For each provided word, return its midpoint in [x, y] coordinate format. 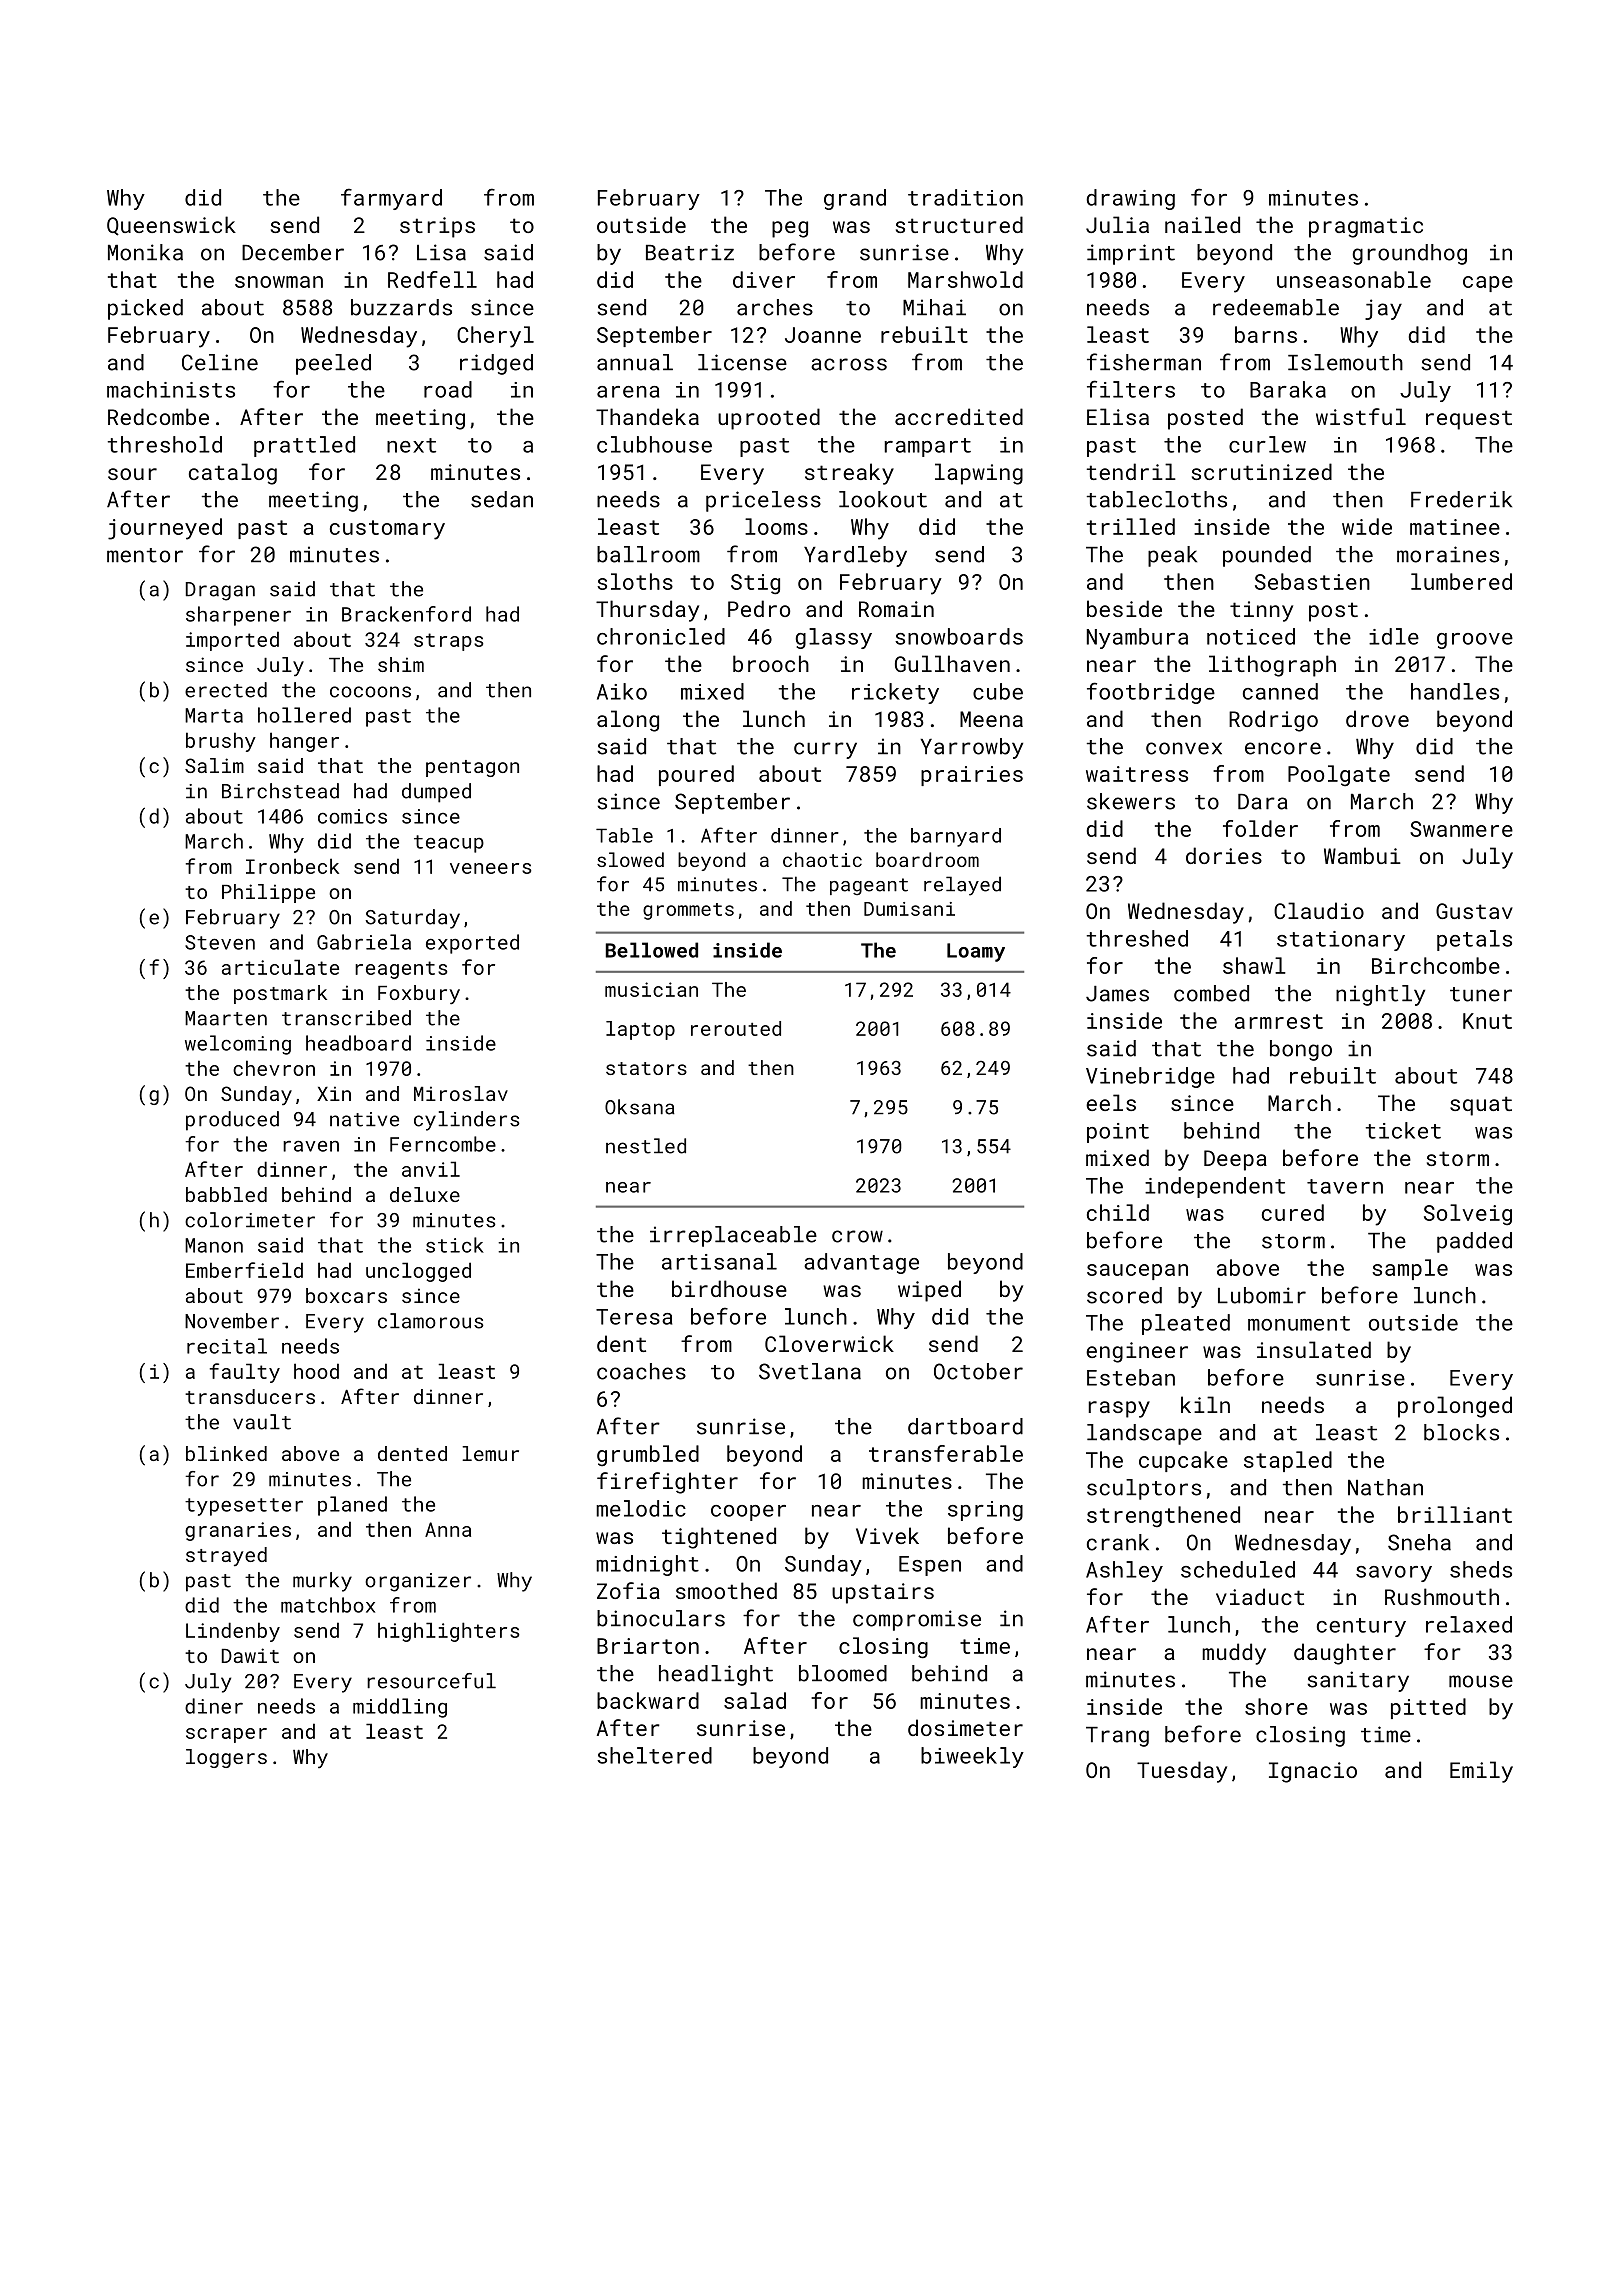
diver [764, 279]
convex [1184, 748]
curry [825, 750]
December [293, 252]
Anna [448, 1529]
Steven [220, 942]
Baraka [1288, 389]
